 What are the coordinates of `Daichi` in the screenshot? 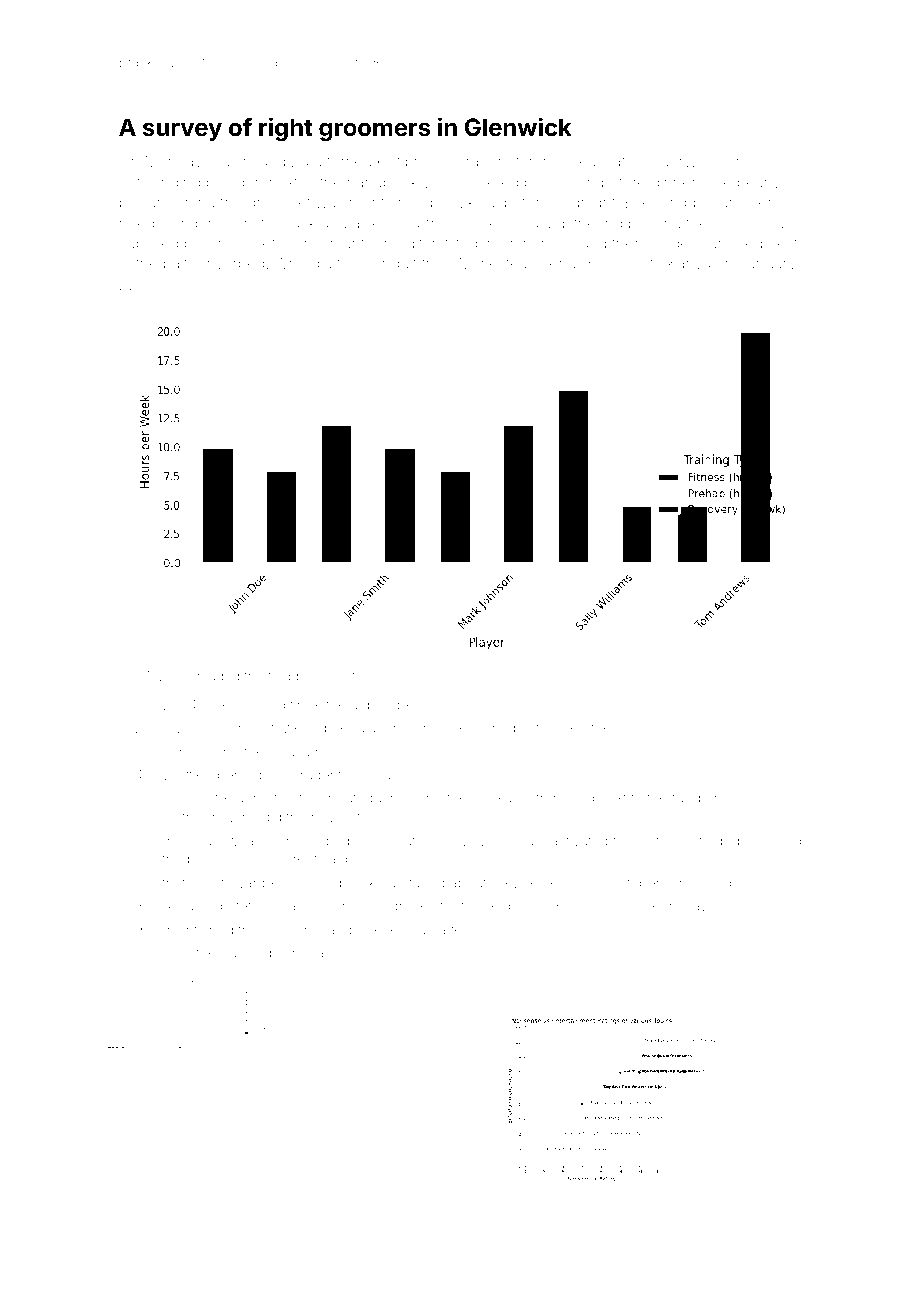 It's located at (233, 161).
